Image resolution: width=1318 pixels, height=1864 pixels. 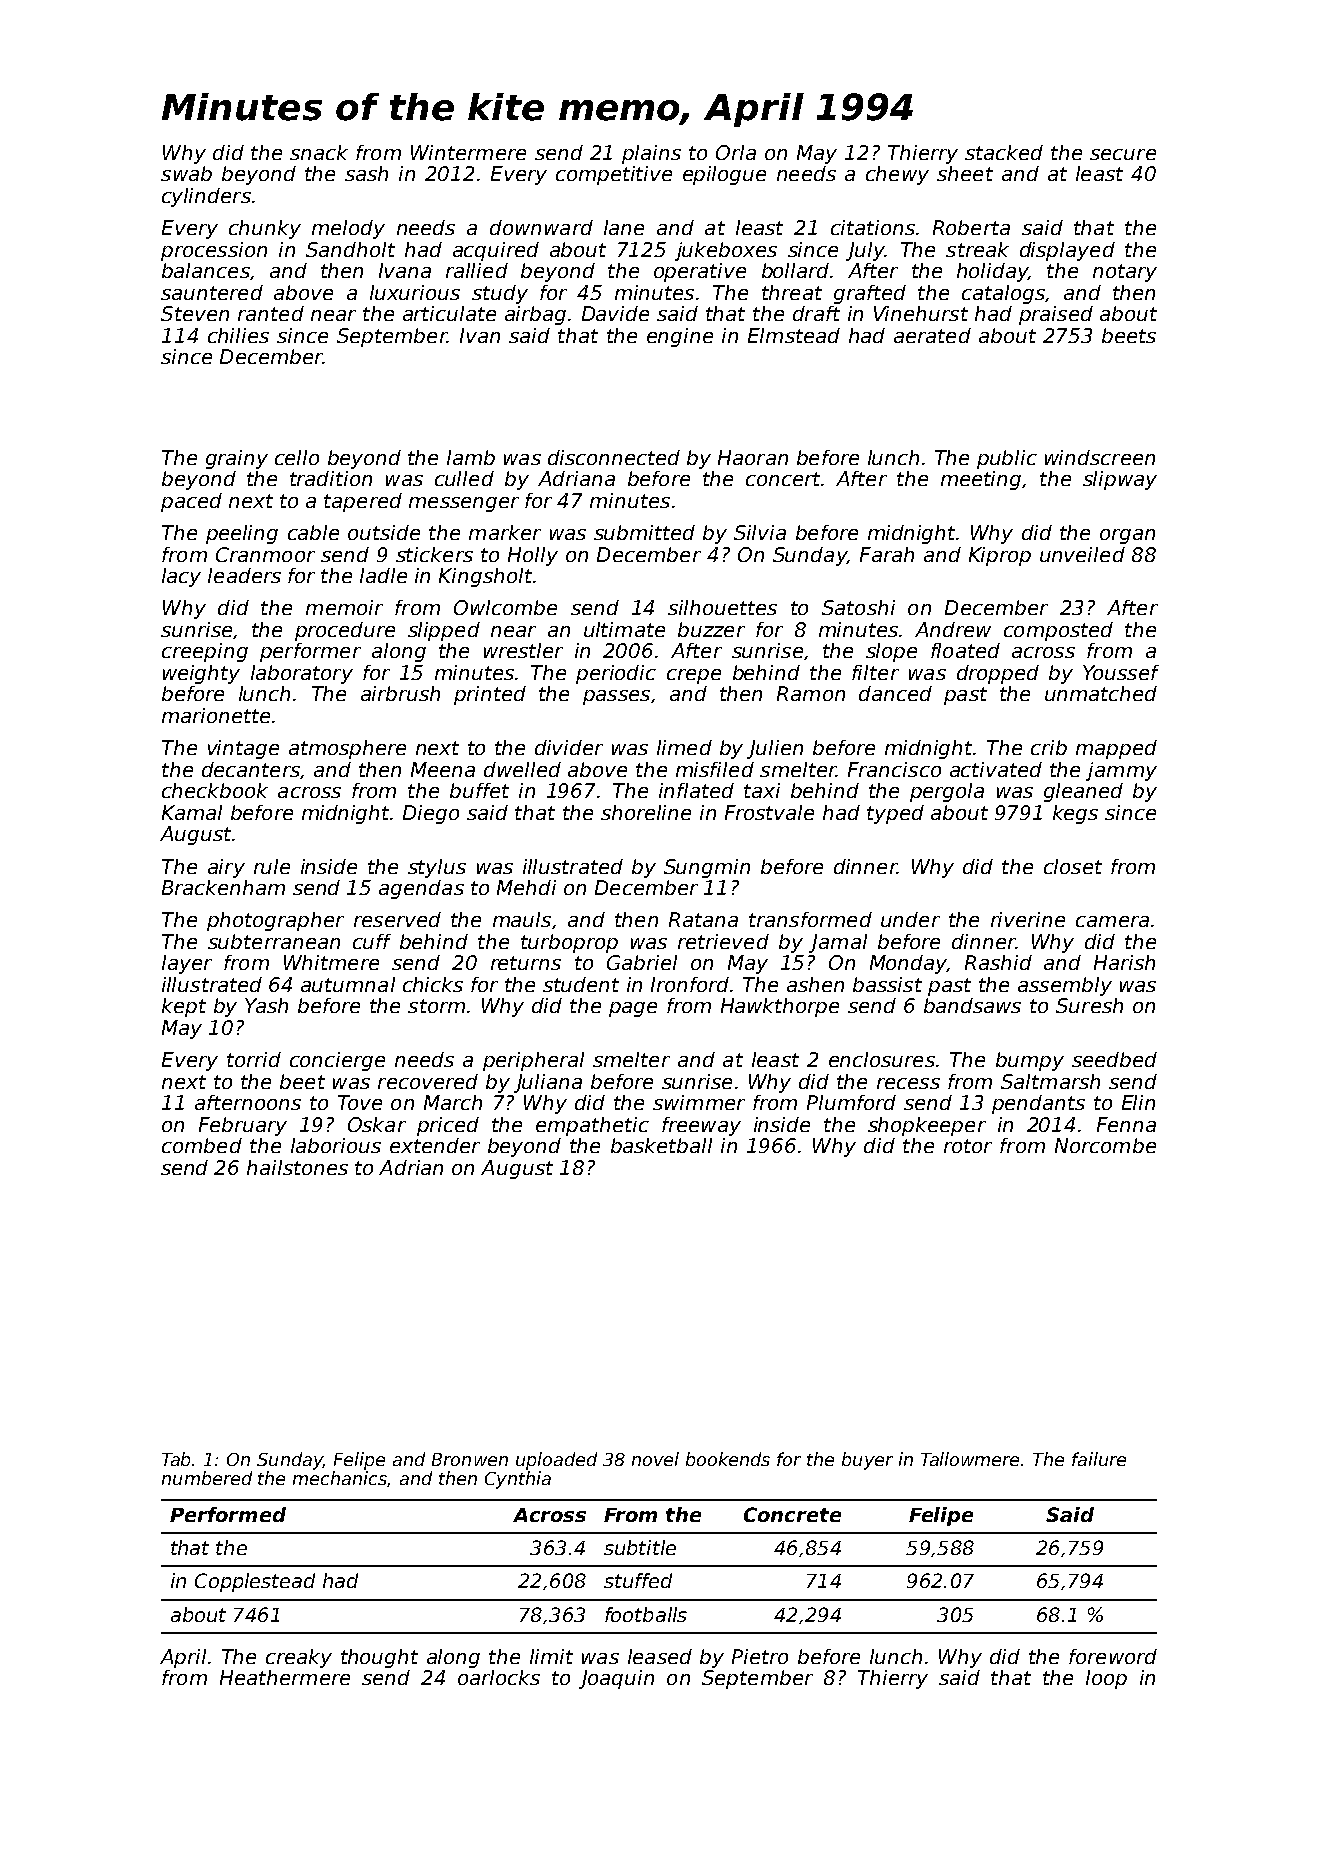 What do you see at coordinates (581, 984) in the document?
I see `student` at bounding box center [581, 984].
